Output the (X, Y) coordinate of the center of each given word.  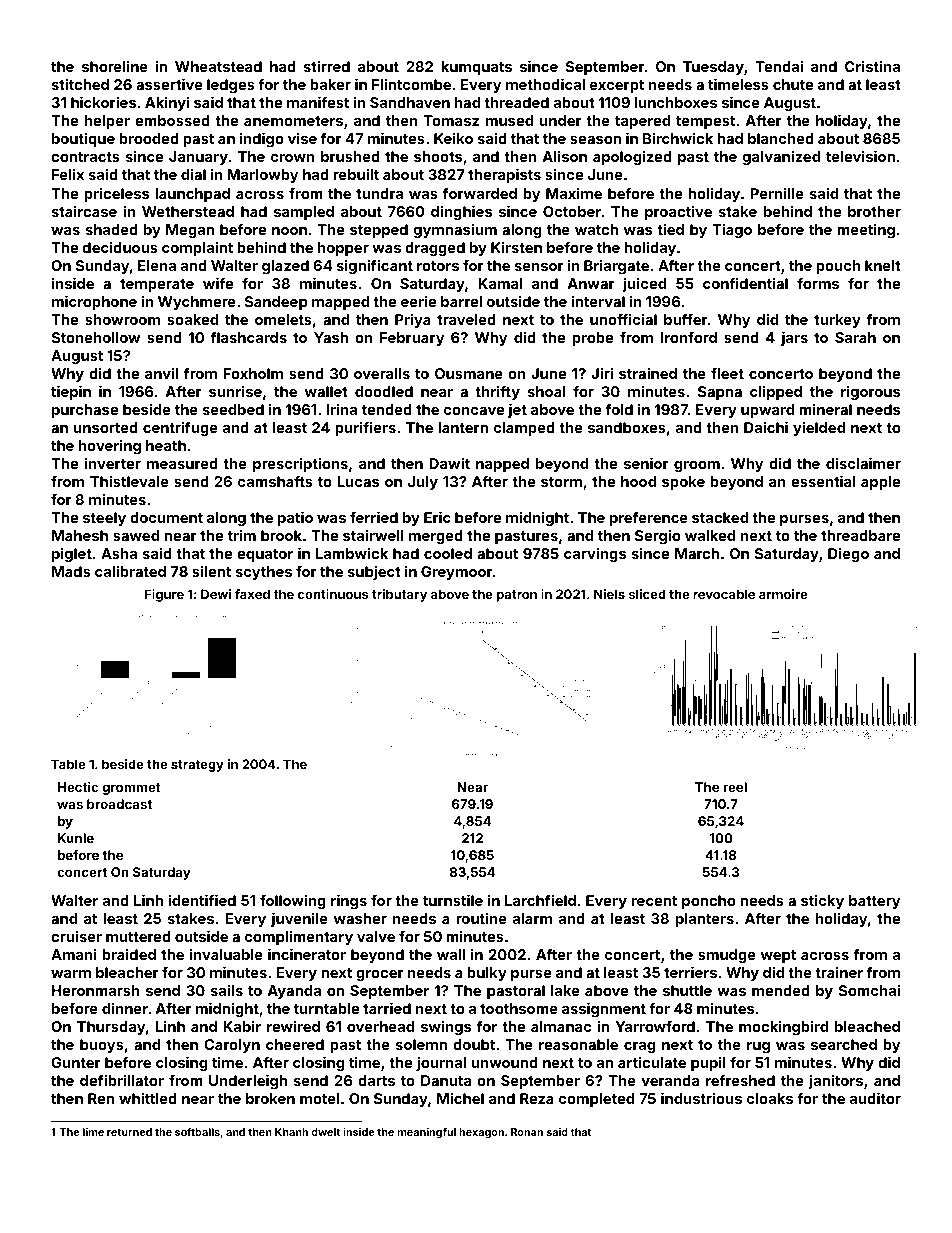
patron (517, 596)
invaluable (226, 954)
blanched (781, 138)
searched (844, 1044)
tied (670, 229)
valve (376, 936)
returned (129, 1132)
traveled (466, 319)
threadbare (860, 535)
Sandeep (275, 303)
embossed (172, 120)
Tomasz (451, 120)
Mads (71, 571)
